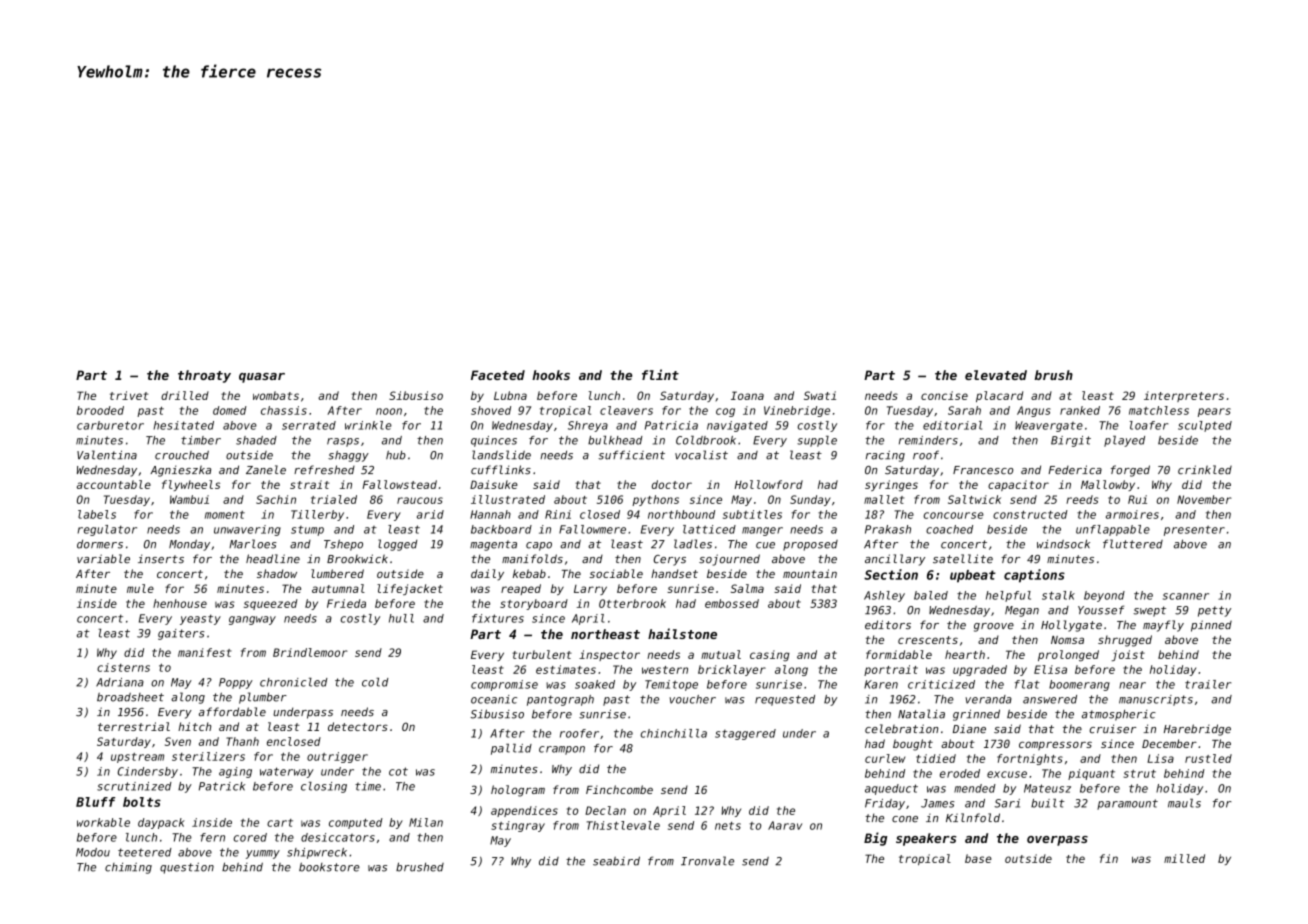  What do you see at coordinates (95, 802) in the screenshot?
I see `Bluff` at bounding box center [95, 802].
